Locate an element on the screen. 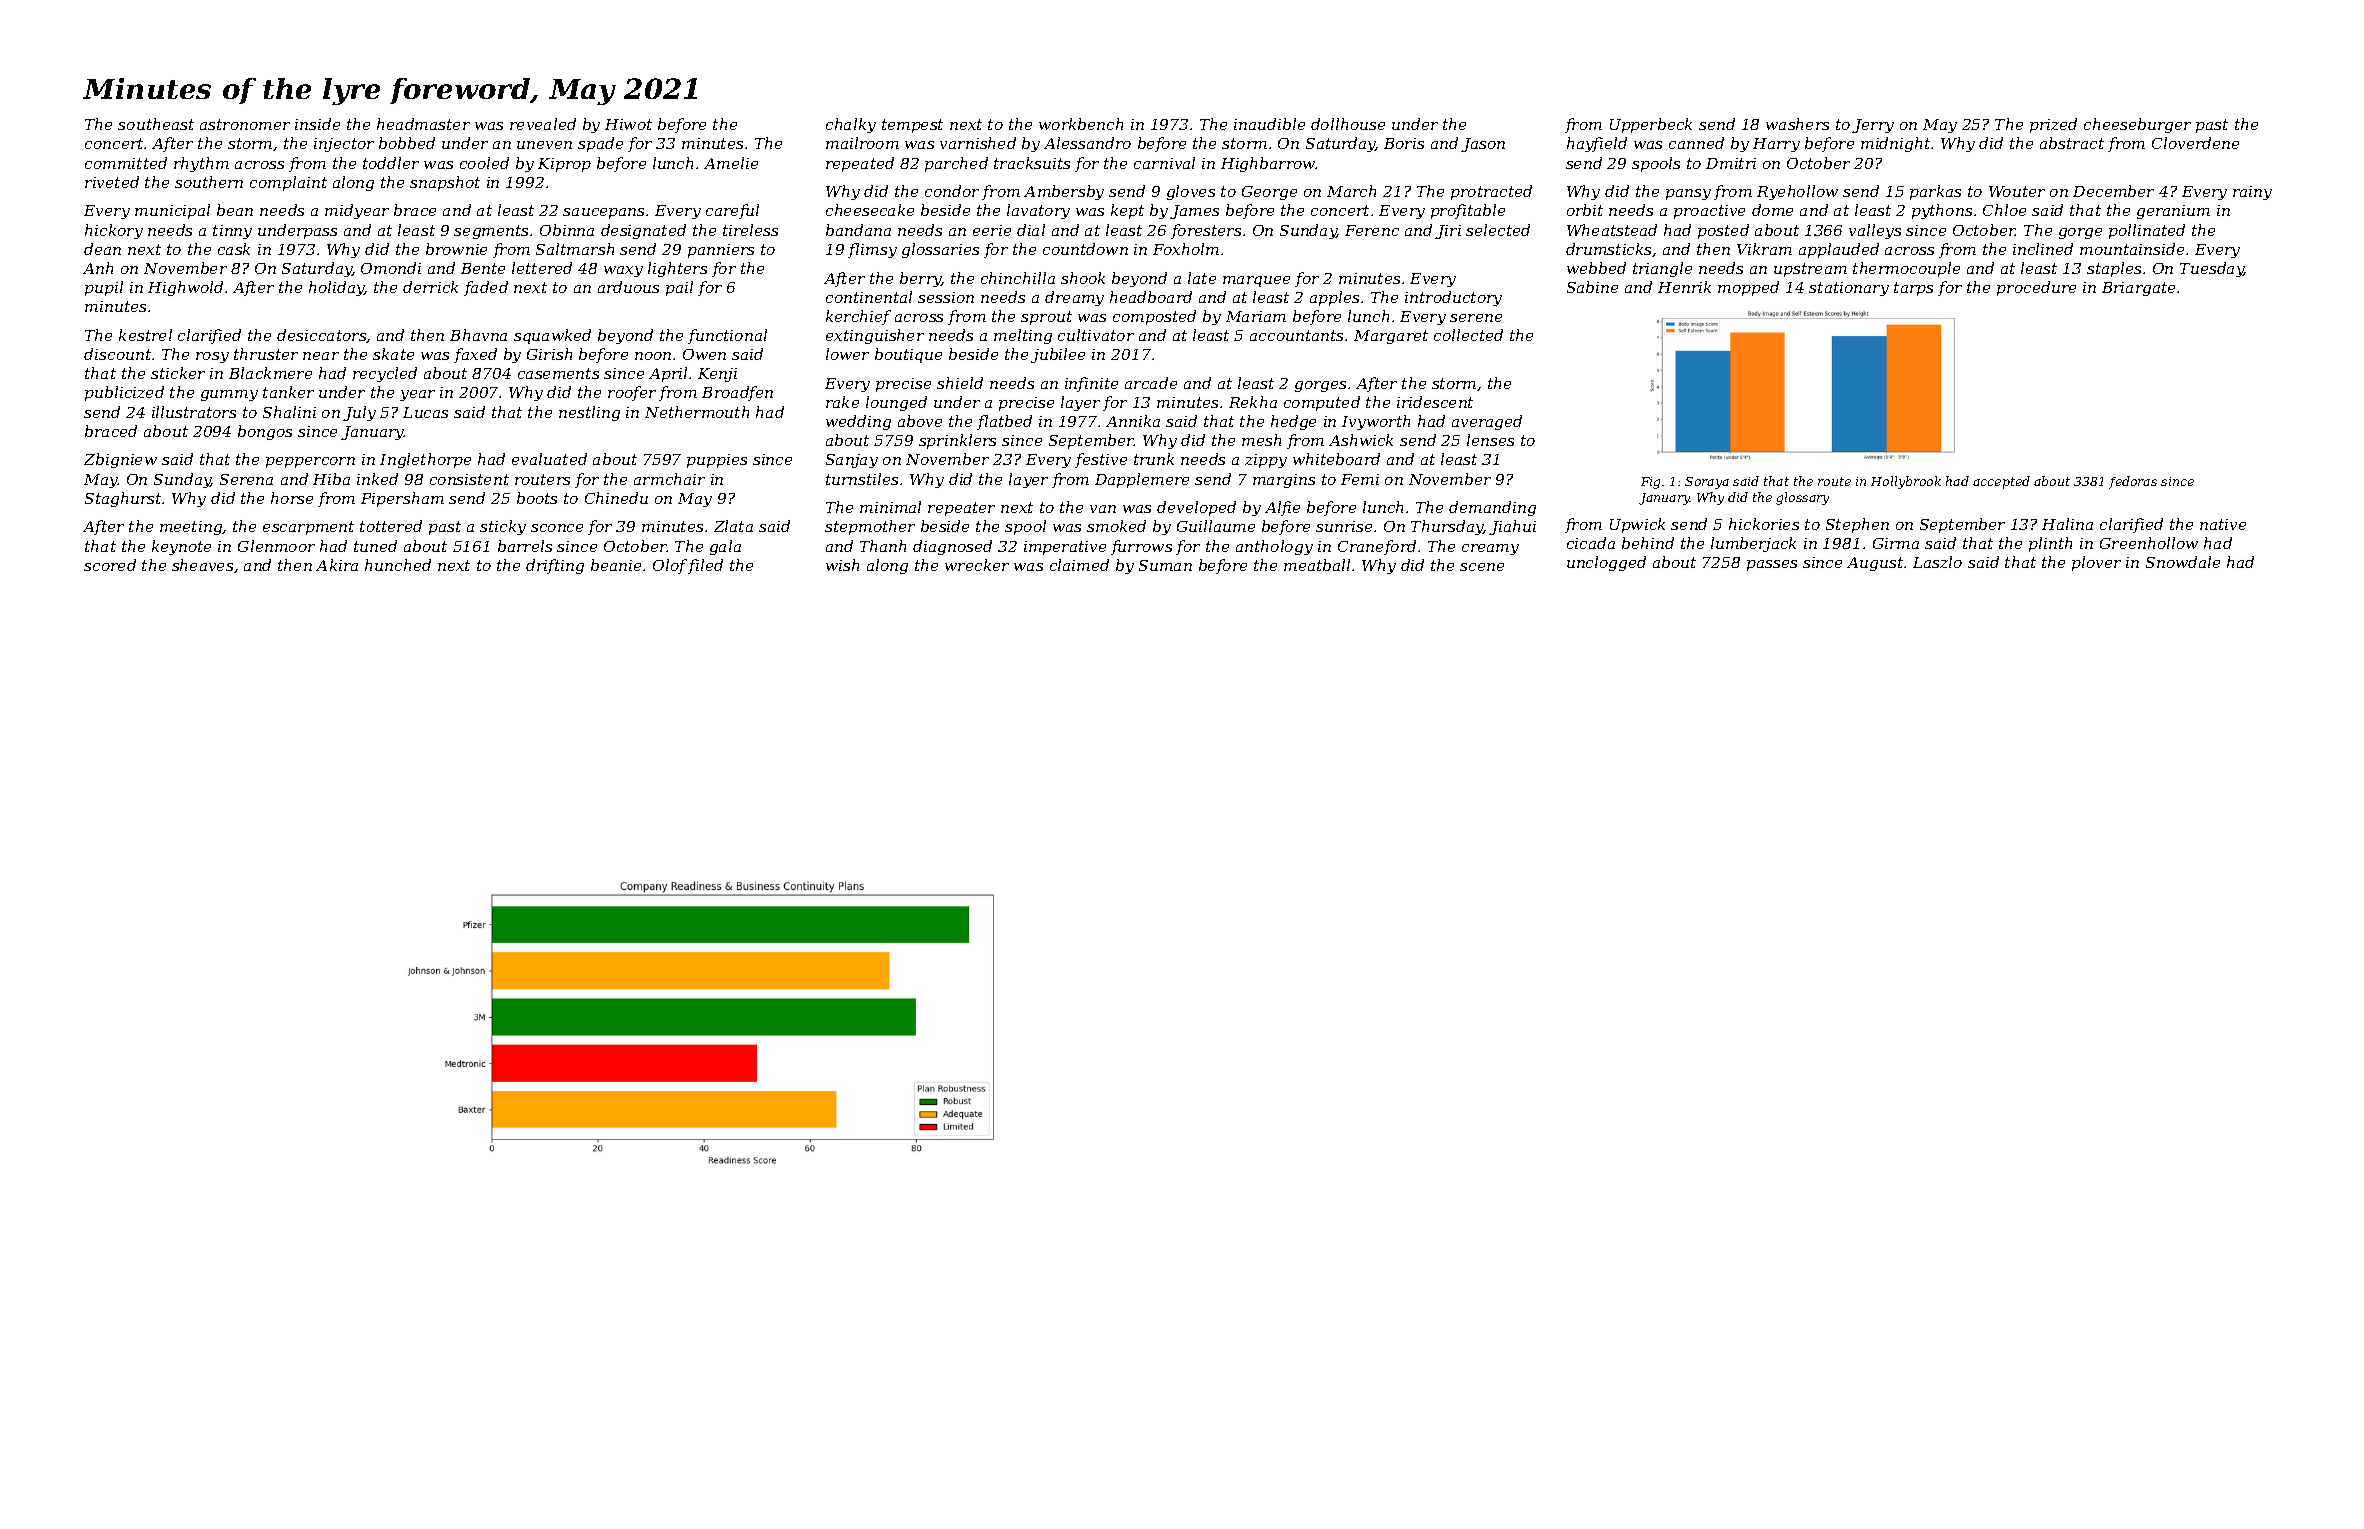  Kenji is located at coordinates (717, 375).
